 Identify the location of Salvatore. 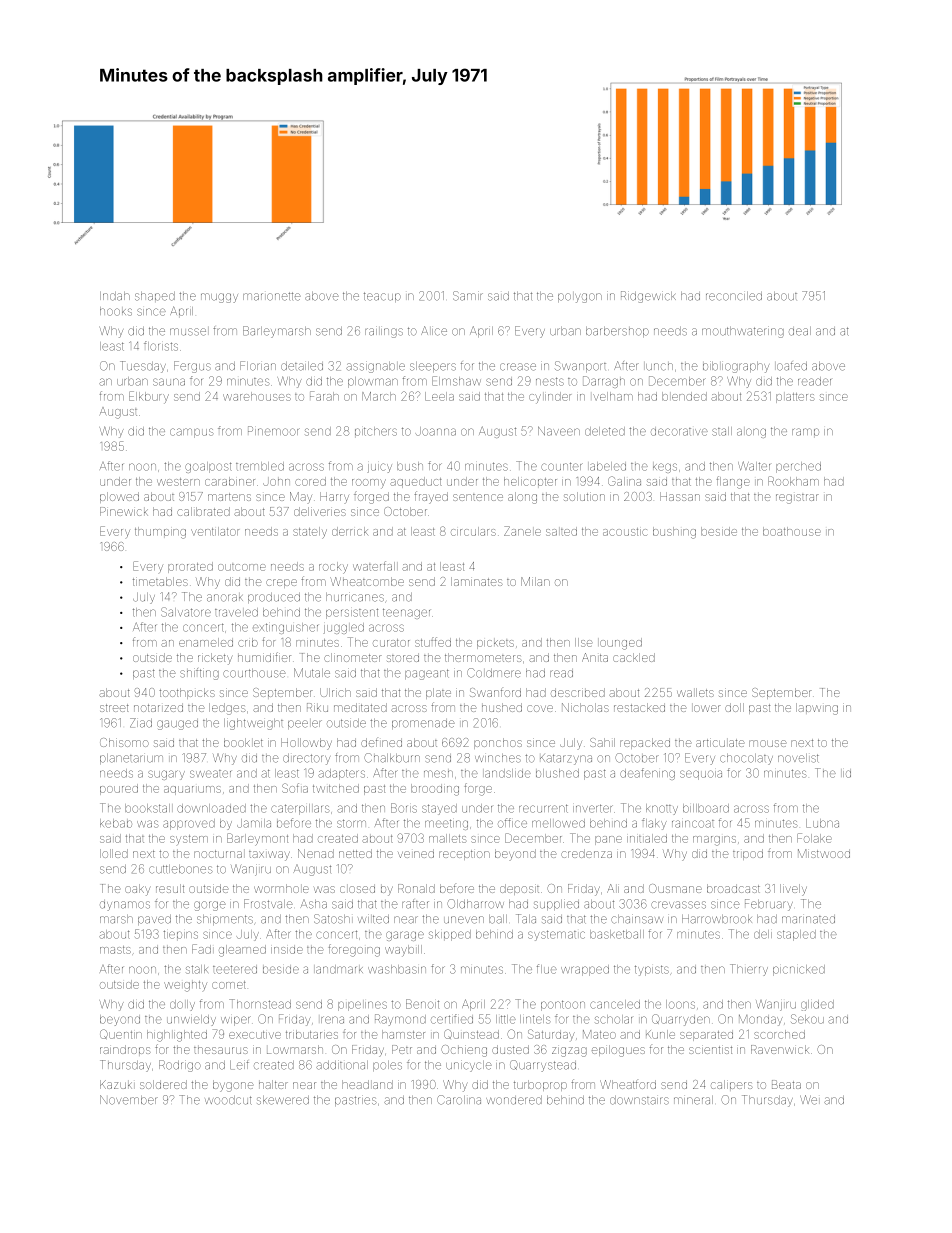
(186, 612).
